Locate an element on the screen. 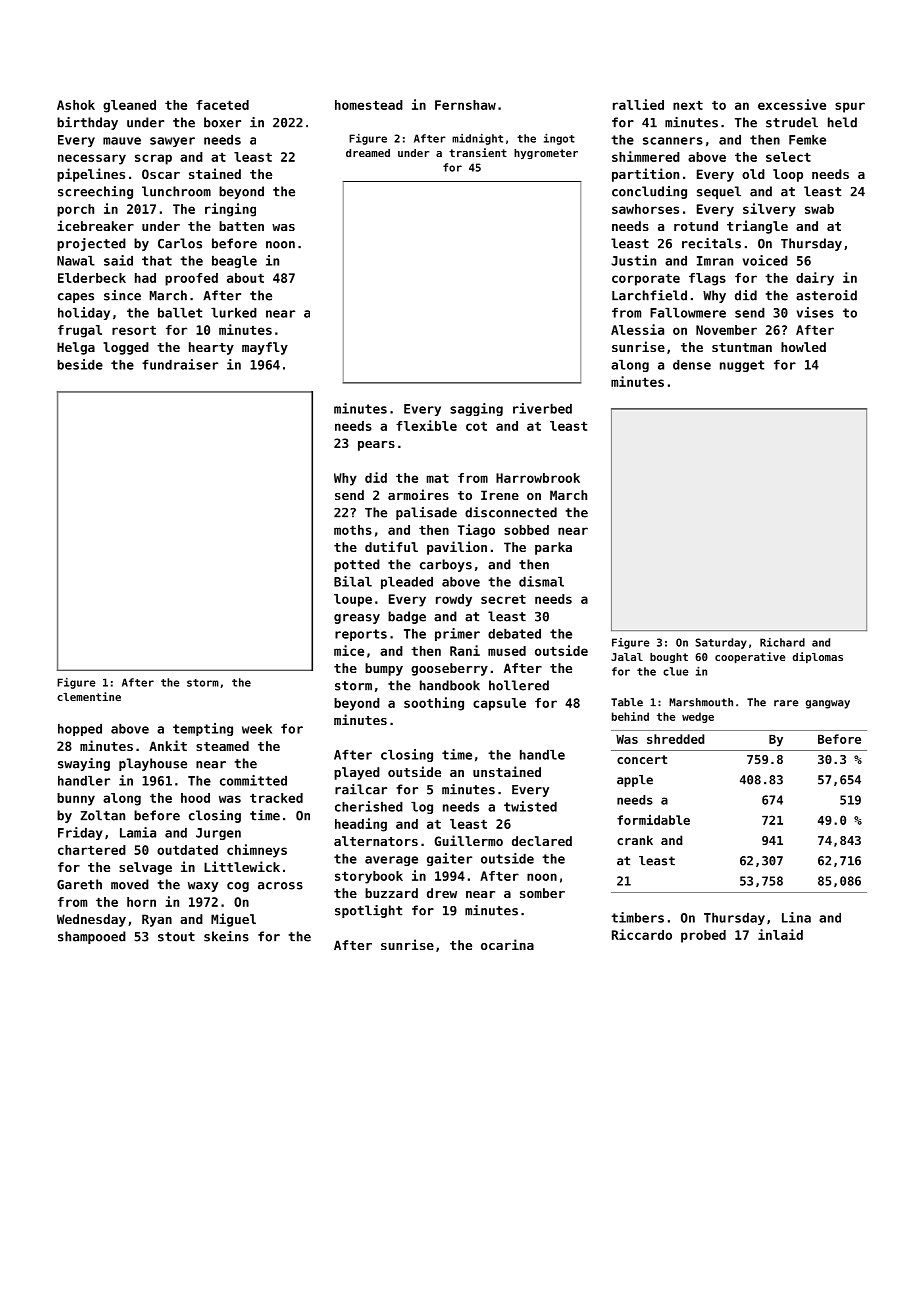 The width and height of the screenshot is (924, 1308). proofed is located at coordinates (191, 279).
